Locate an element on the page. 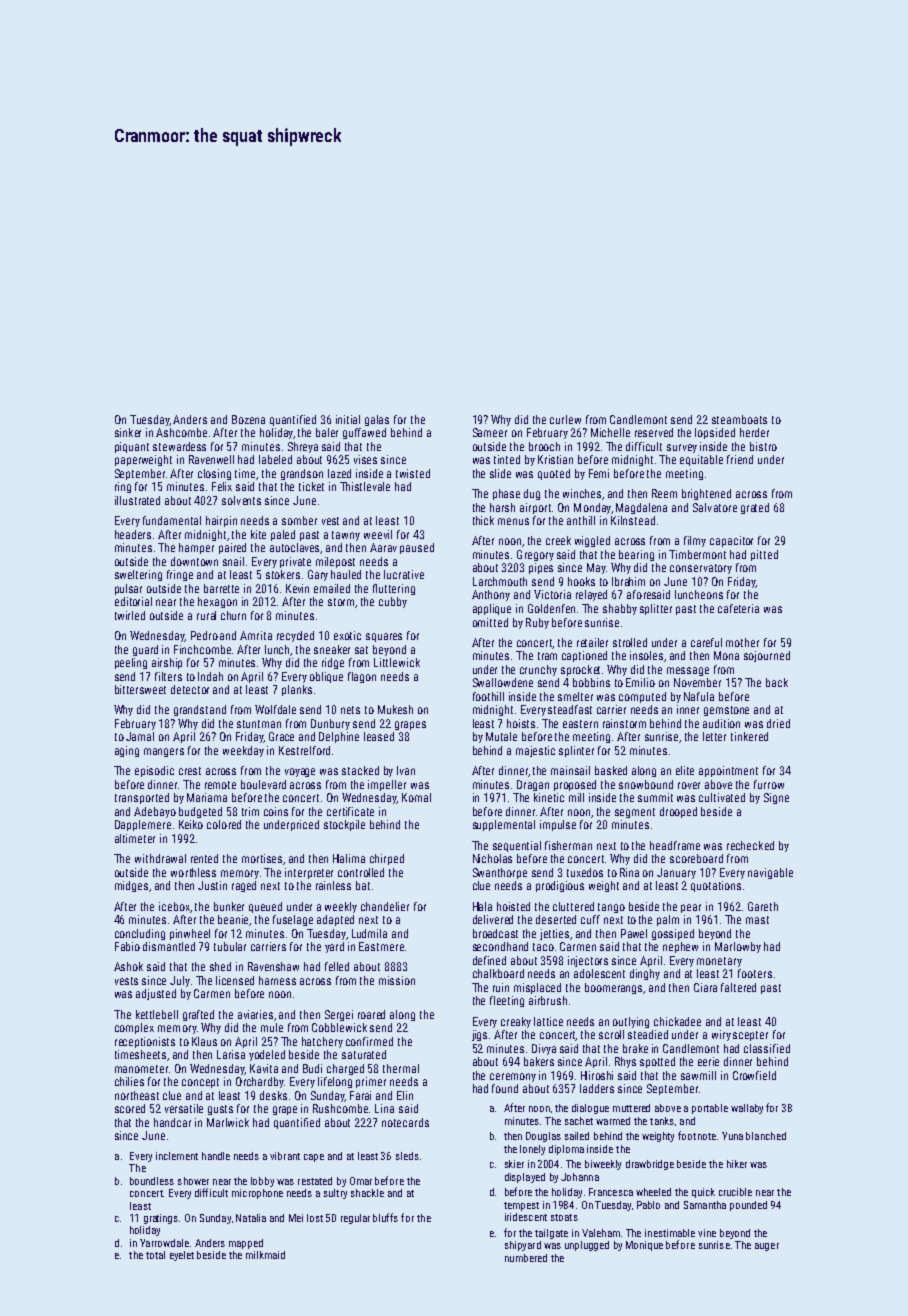 Image resolution: width=908 pixels, height=1316 pixels. thick is located at coordinates (483, 520).
